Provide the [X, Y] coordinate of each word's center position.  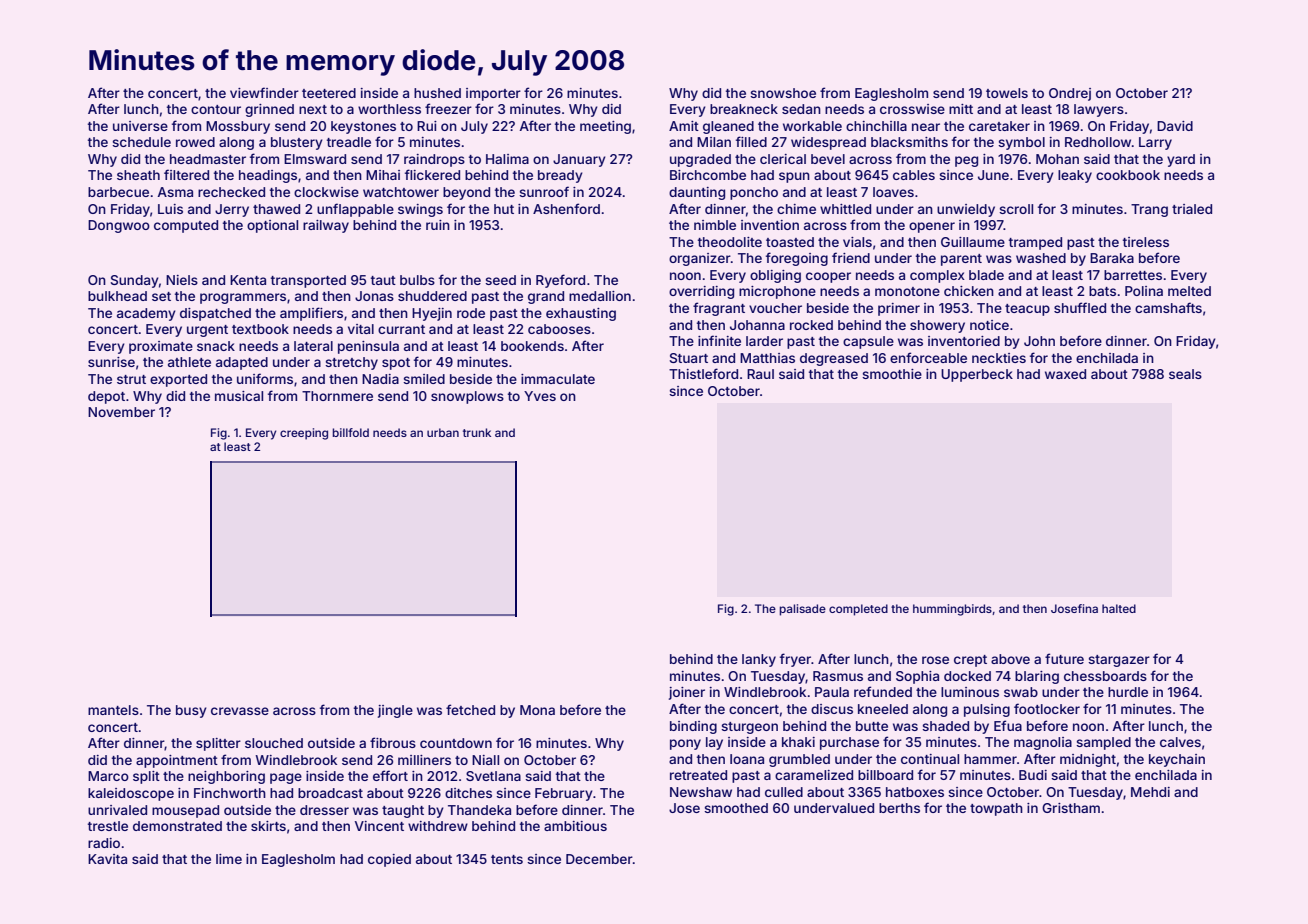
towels [1007, 93]
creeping [304, 434]
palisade [802, 610]
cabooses [559, 329]
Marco [108, 776]
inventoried [964, 341]
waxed [1065, 374]
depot [106, 397]
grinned [269, 110]
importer [493, 94]
